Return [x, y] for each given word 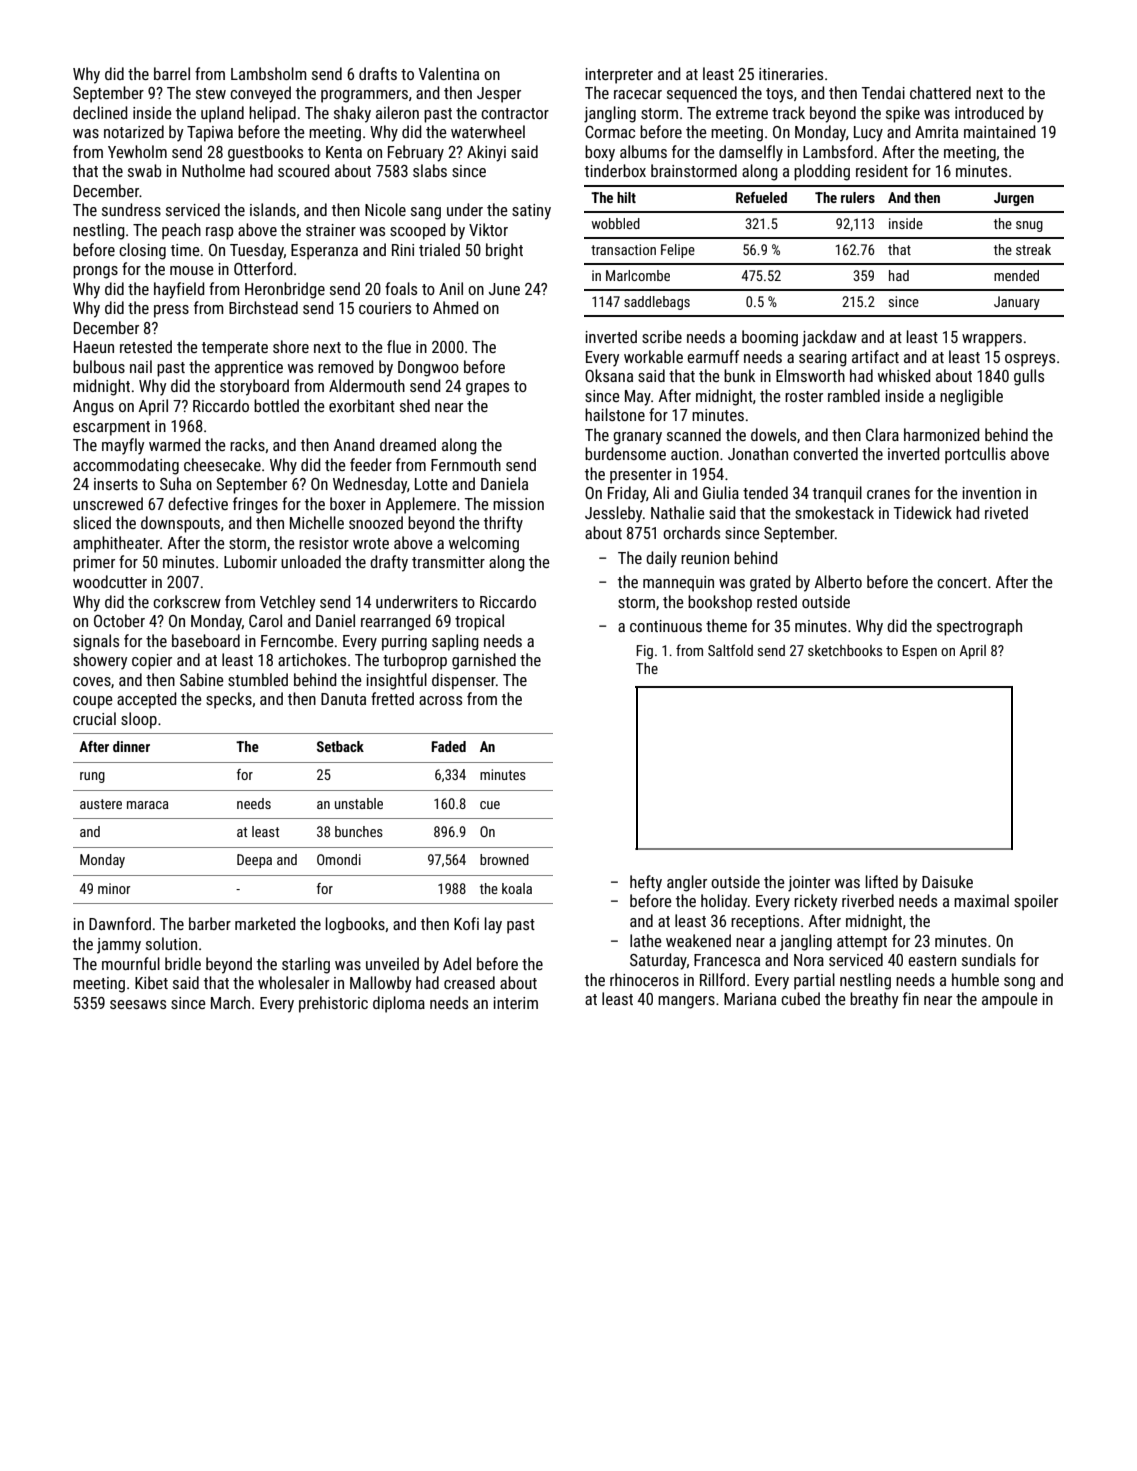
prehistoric [333, 1004]
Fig [644, 652]
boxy [600, 153]
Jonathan [758, 453]
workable [653, 356]
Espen [919, 652]
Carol [265, 620]
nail [141, 366]
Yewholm [137, 151]
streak [1033, 249]
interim [516, 1003]
